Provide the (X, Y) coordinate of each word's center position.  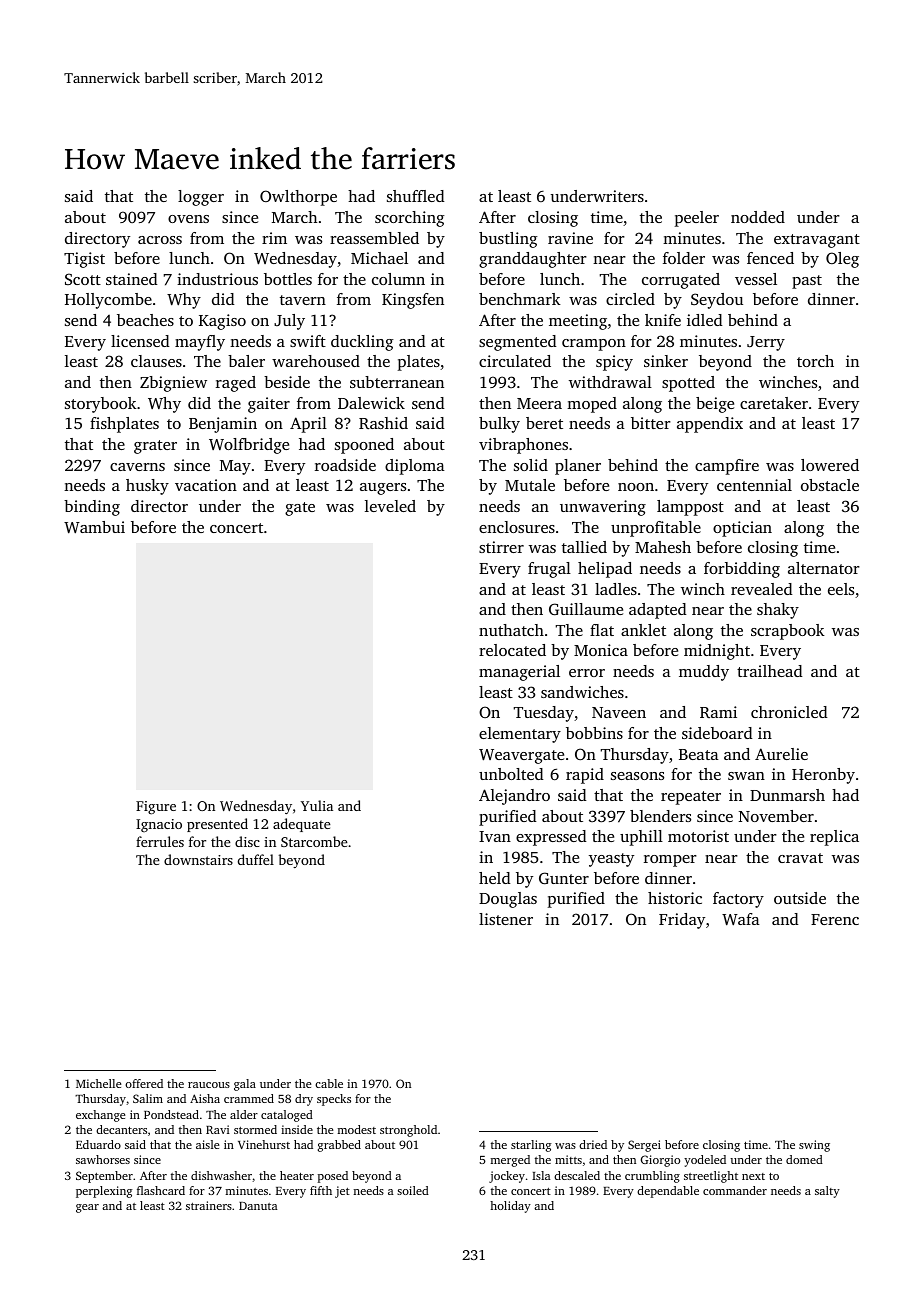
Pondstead (171, 1114)
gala (245, 1085)
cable (329, 1083)
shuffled (416, 196)
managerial (519, 673)
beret (544, 423)
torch (815, 361)
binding (92, 508)
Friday (682, 921)
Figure (156, 808)
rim (274, 238)
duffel (256, 859)
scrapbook (788, 632)
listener (506, 919)
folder (684, 258)
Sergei (644, 1146)
